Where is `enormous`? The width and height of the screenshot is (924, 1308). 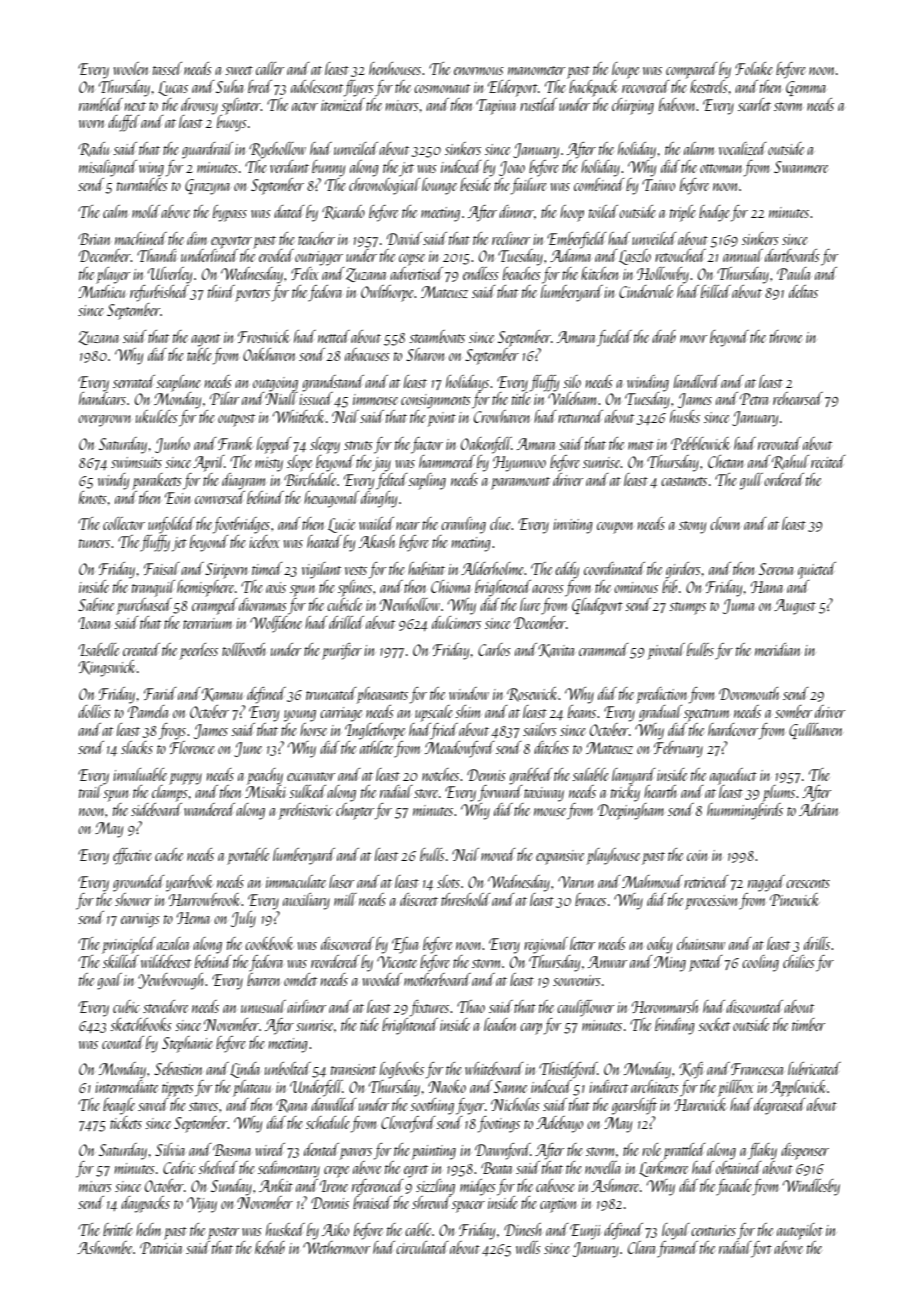
enormous is located at coordinates (479, 71).
